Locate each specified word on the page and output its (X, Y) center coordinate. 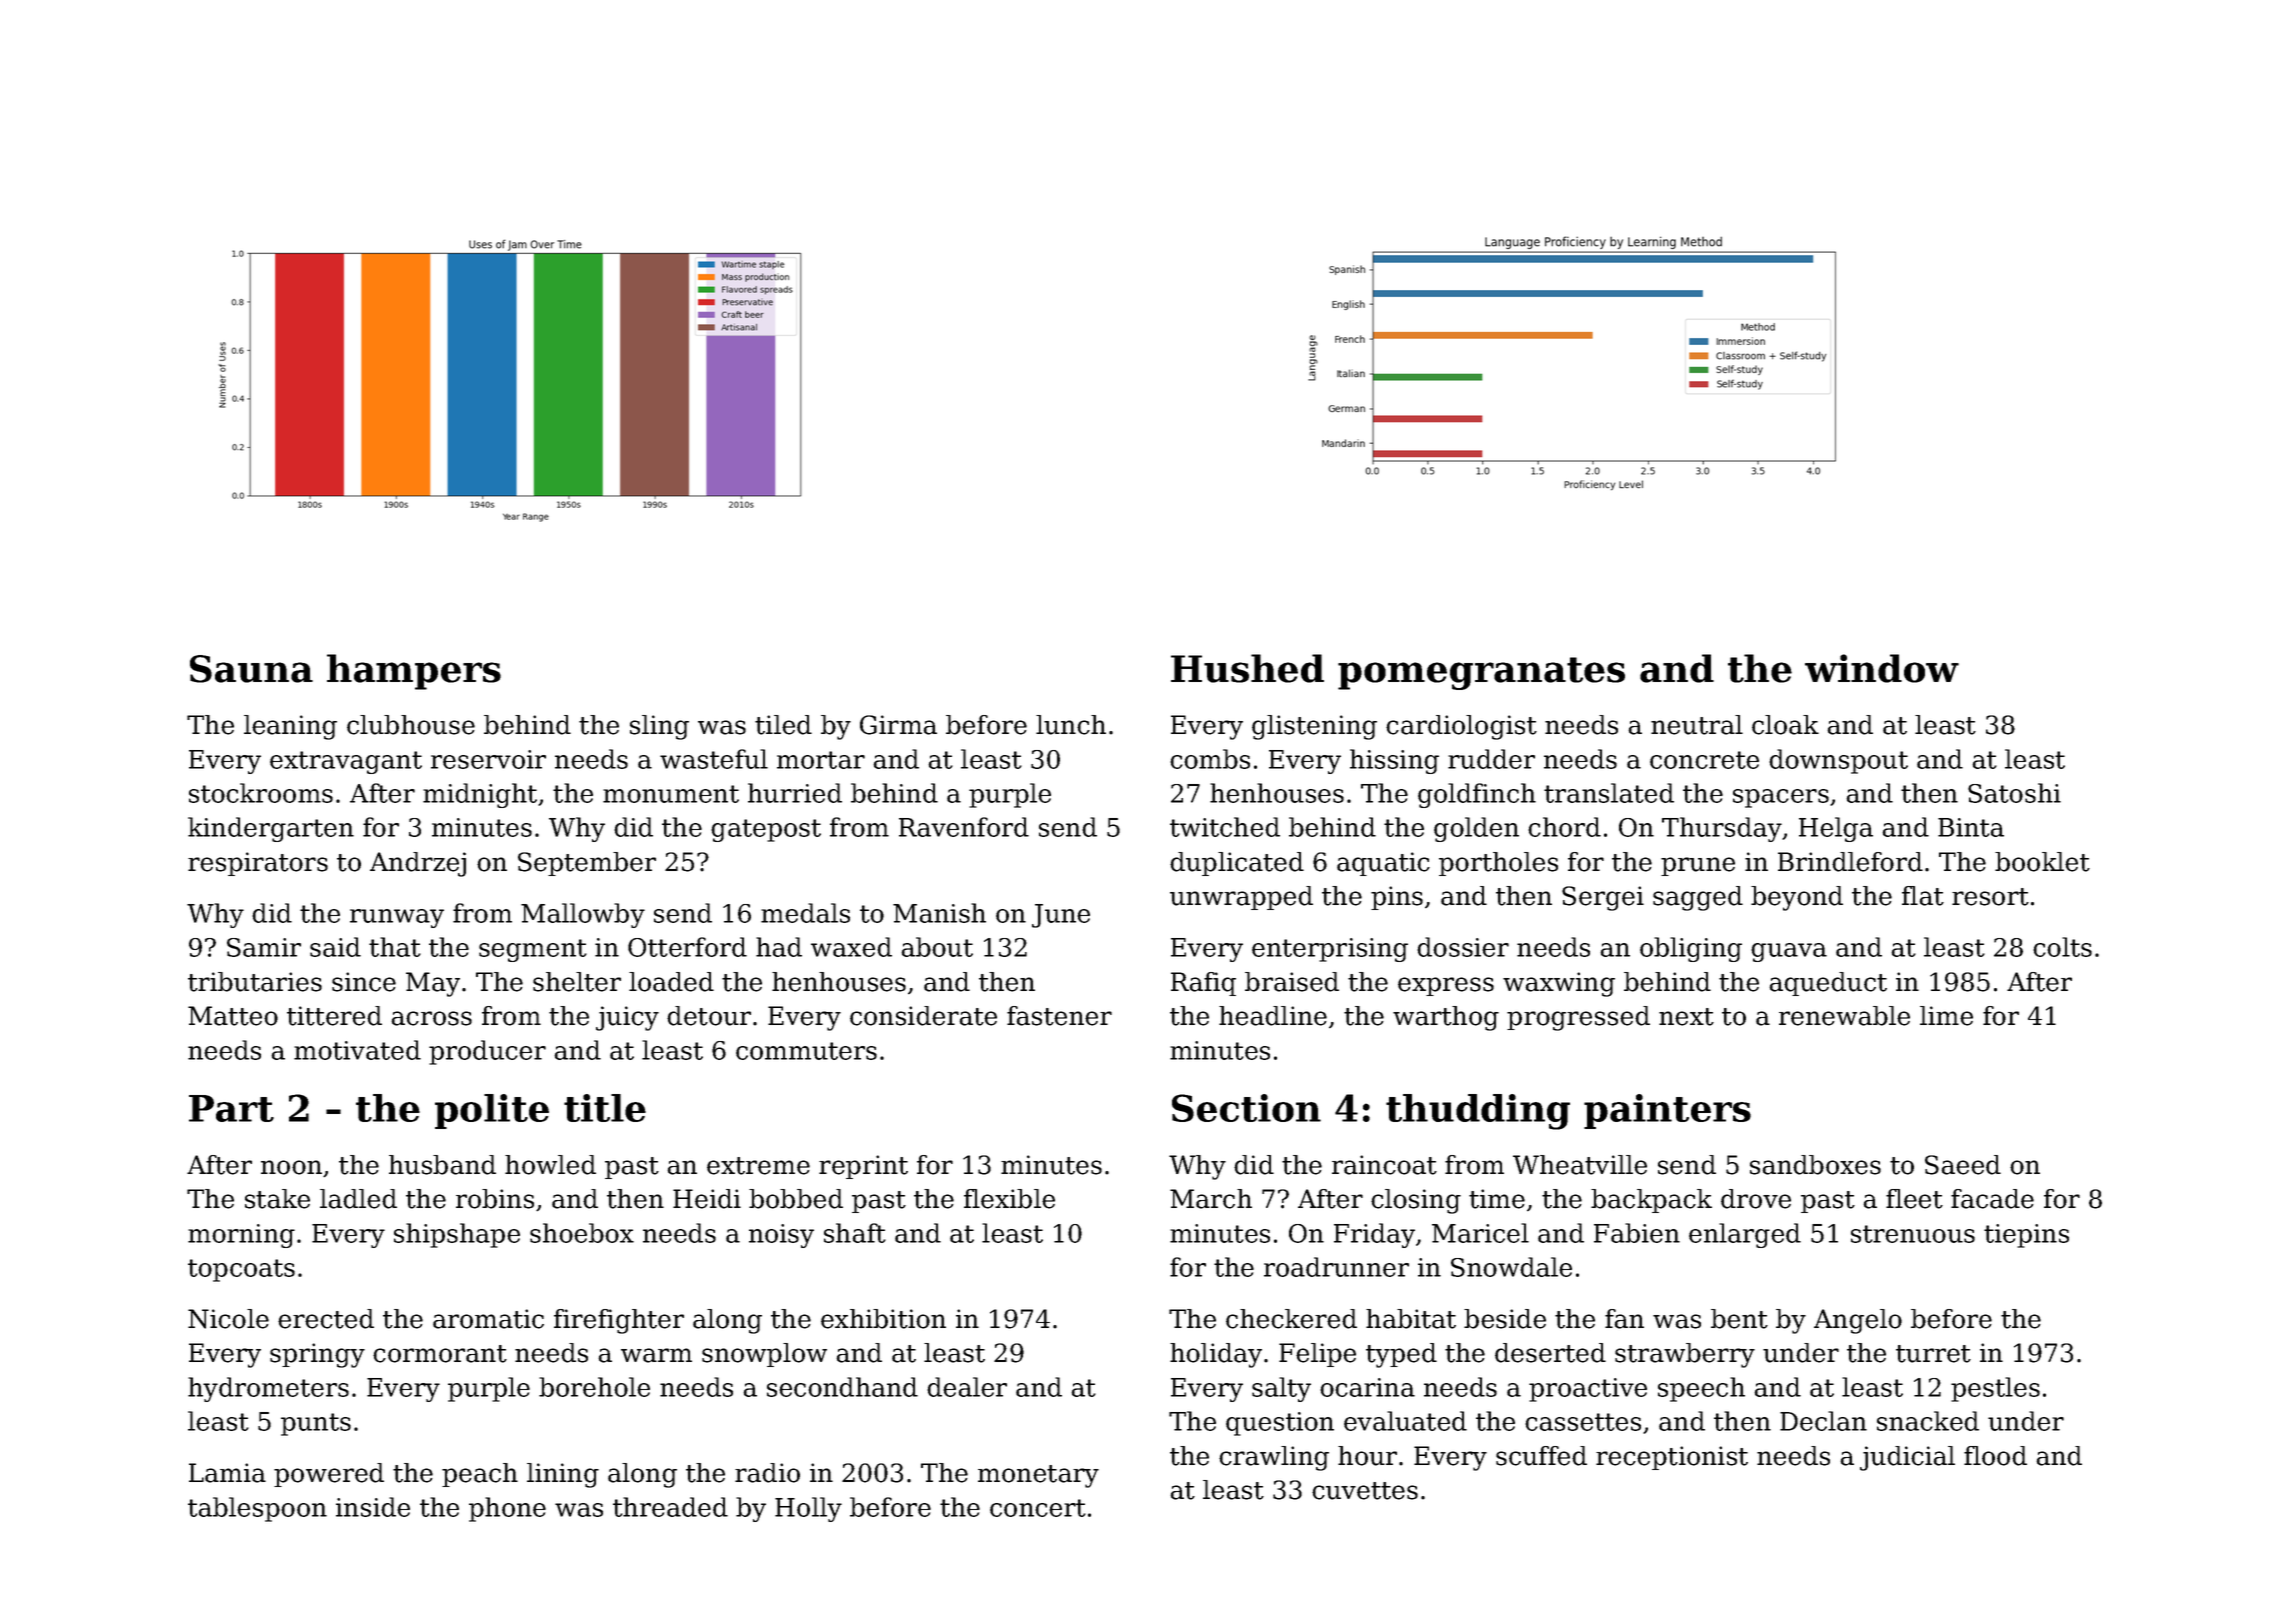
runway (397, 918)
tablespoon (257, 1509)
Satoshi (2014, 793)
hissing (1394, 761)
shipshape (457, 1235)
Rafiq (1203, 984)
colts (2062, 947)
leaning (290, 727)
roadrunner (1336, 1267)
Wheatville (1580, 1165)
